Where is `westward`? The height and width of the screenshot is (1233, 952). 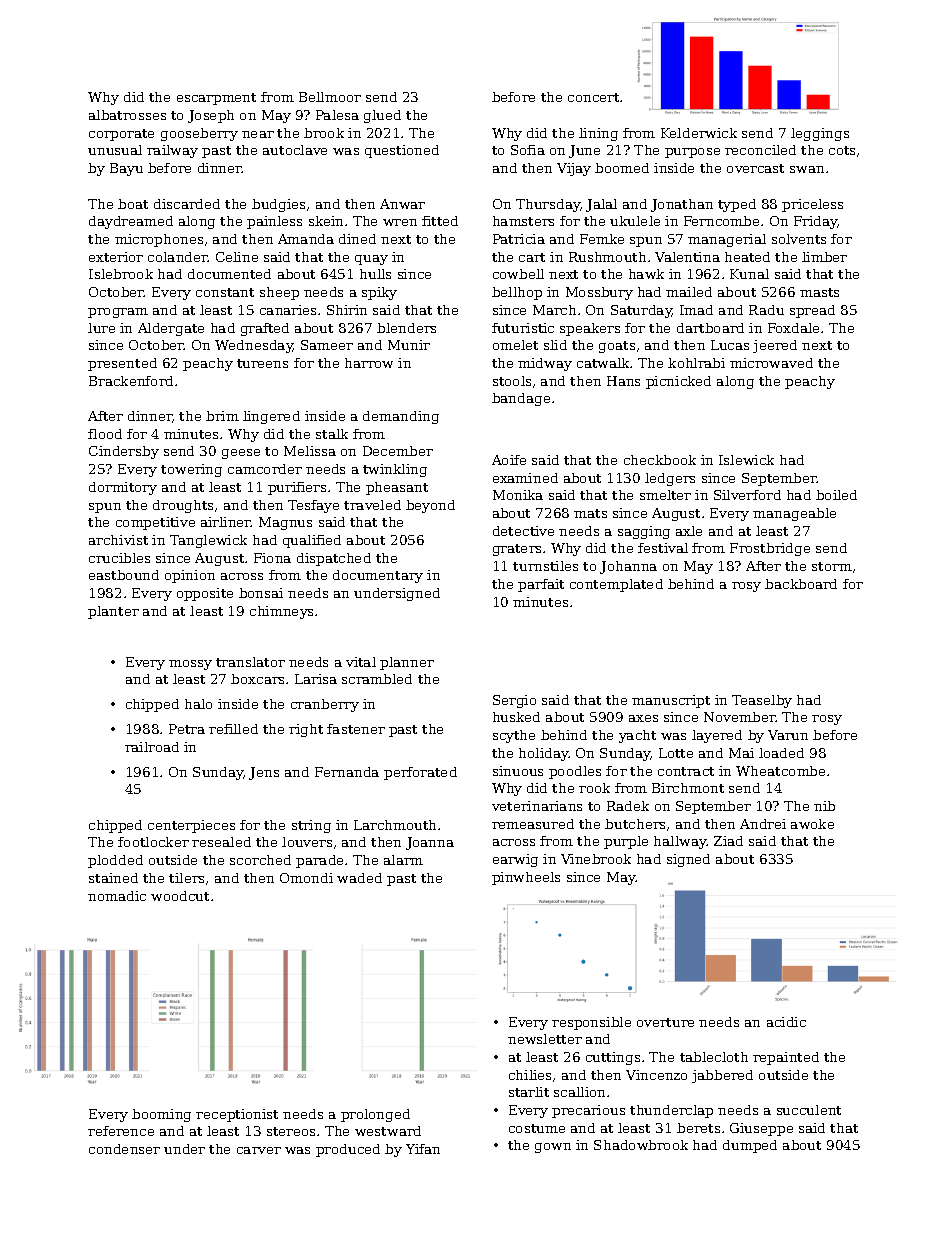 westward is located at coordinates (388, 1131).
